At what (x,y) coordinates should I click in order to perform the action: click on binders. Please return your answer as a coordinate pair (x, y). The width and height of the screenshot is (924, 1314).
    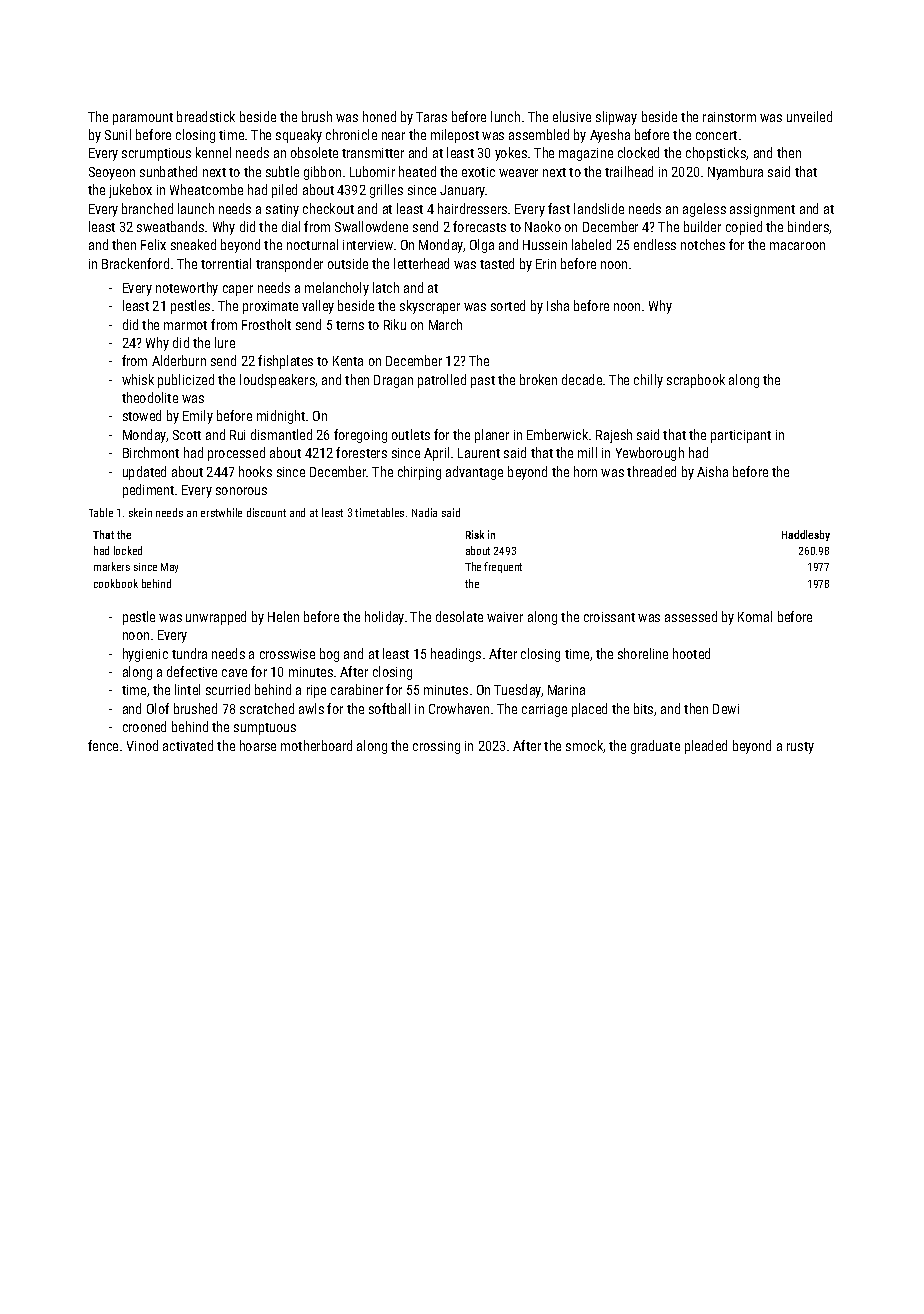
    Looking at the image, I should click on (808, 226).
